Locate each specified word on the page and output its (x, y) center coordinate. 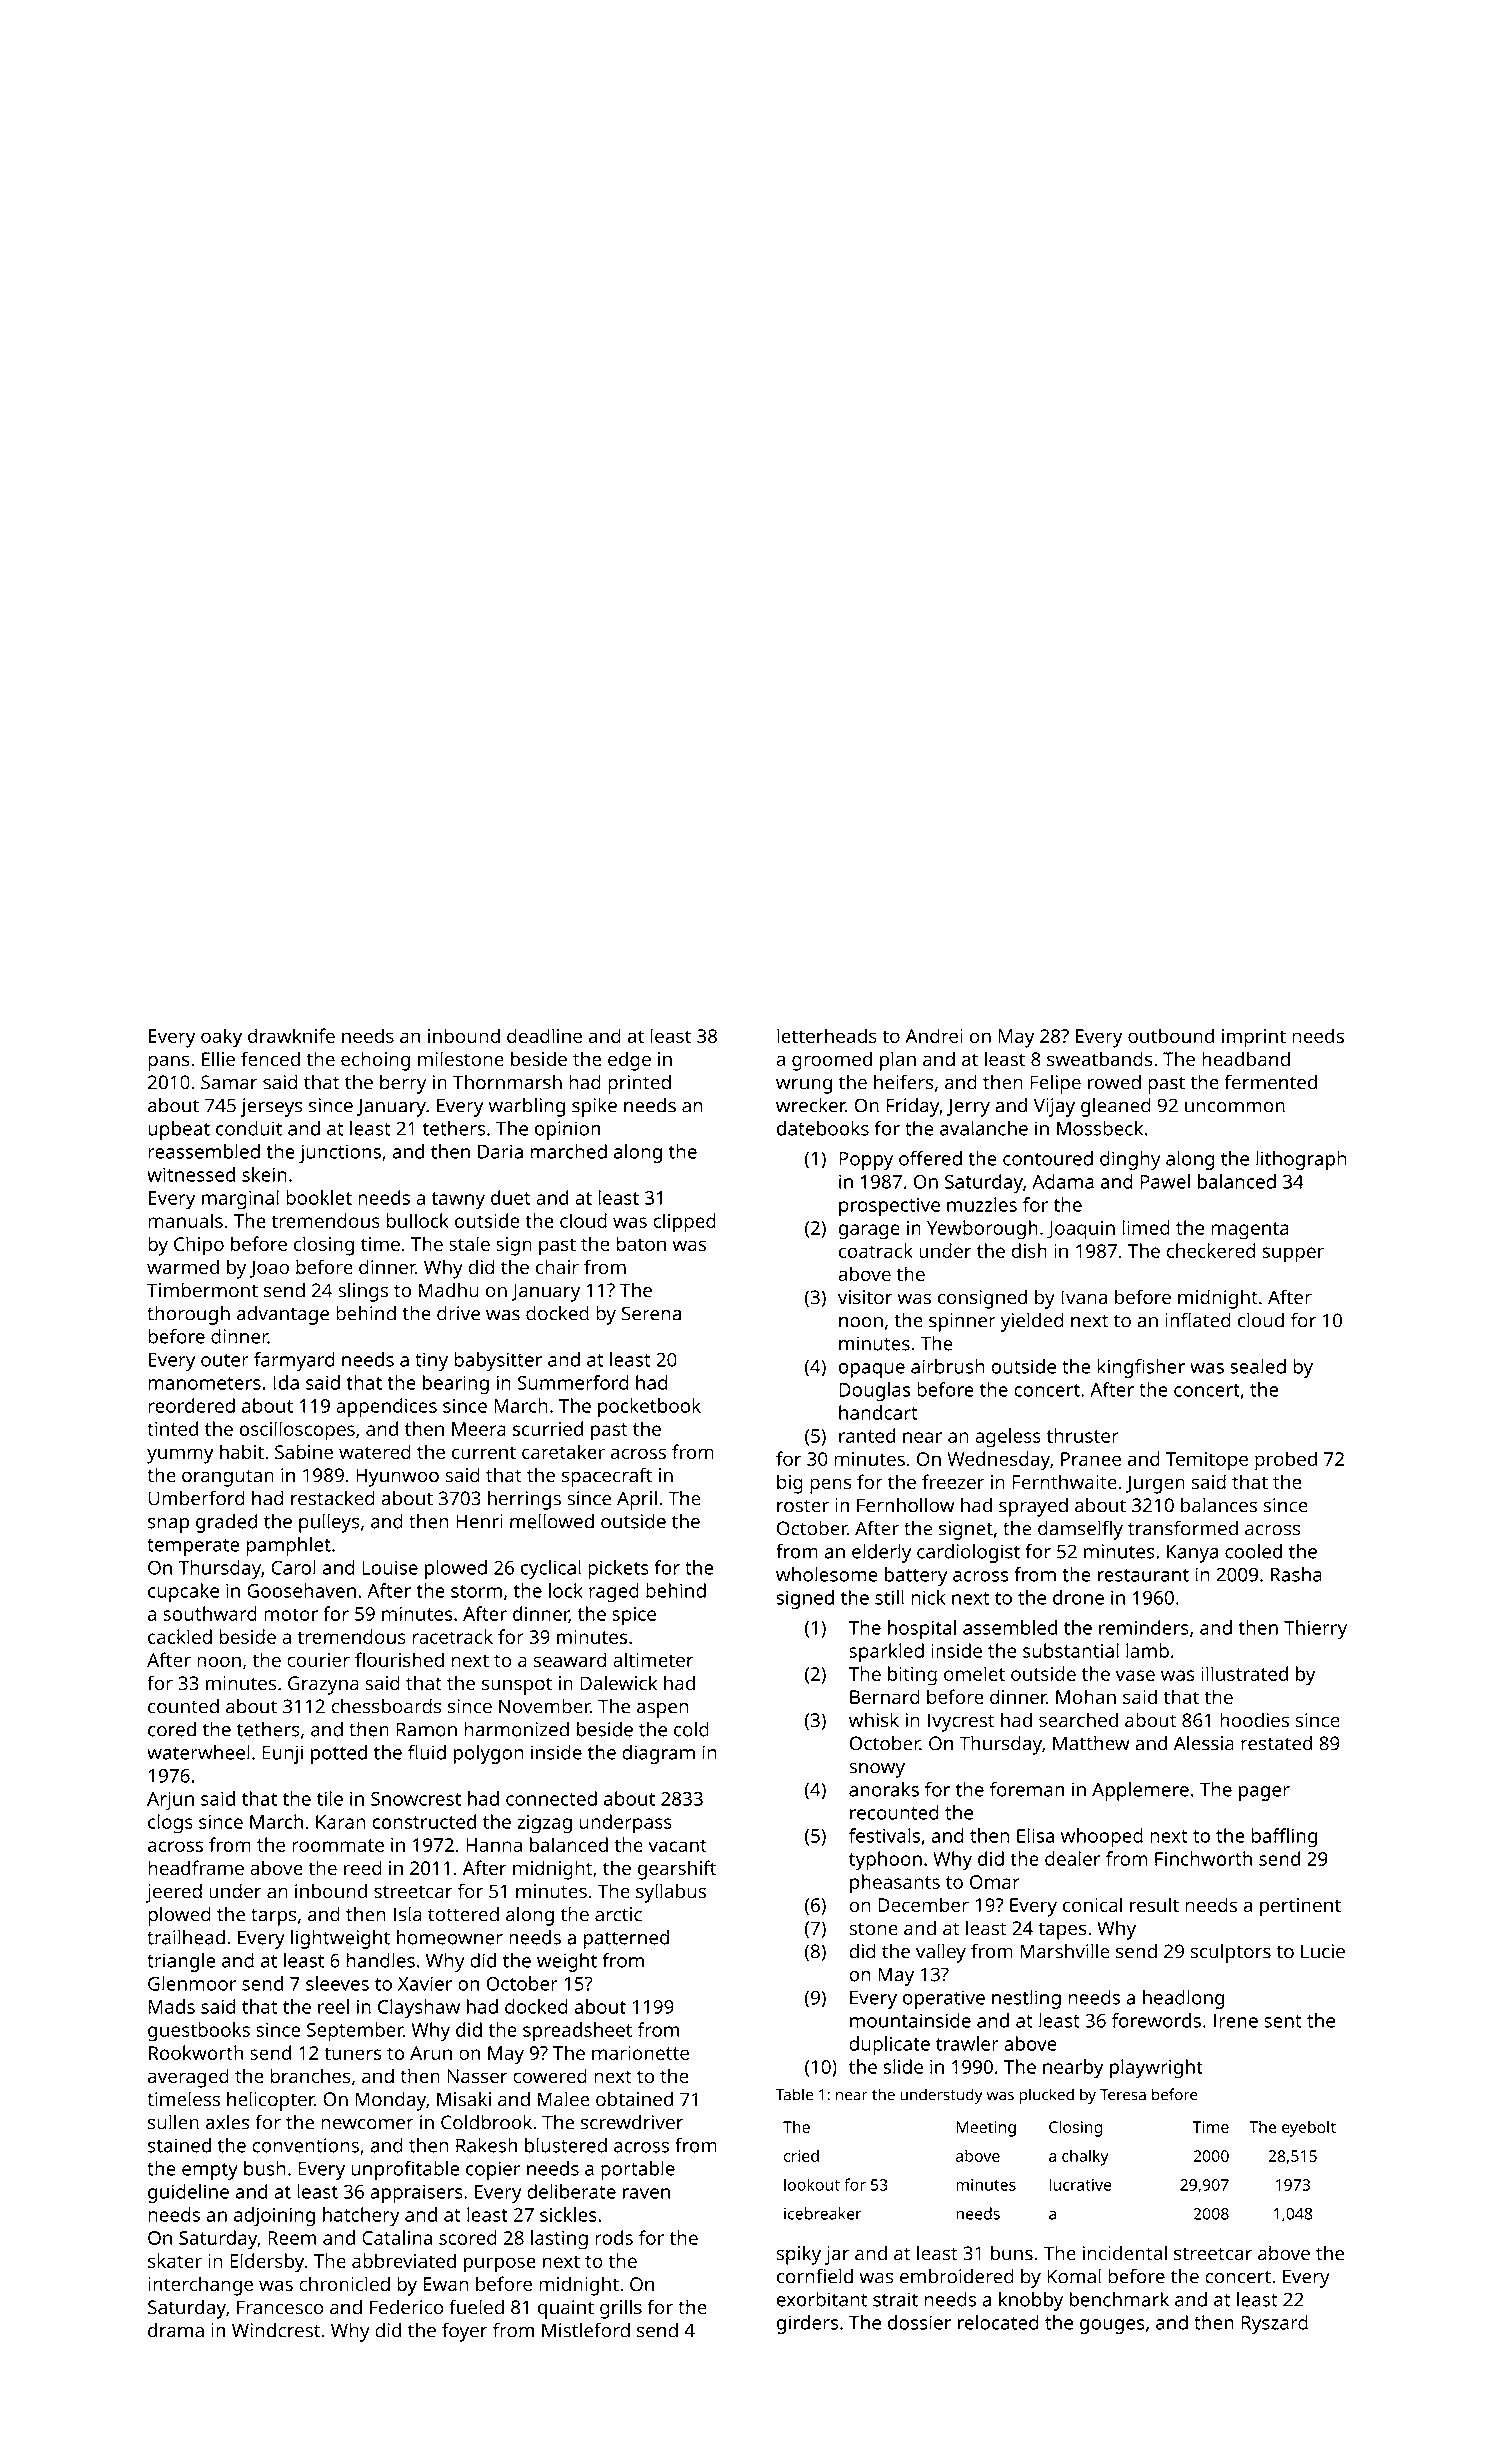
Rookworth (196, 2052)
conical (1092, 1904)
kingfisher (1141, 1368)
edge (629, 1061)
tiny (431, 1361)
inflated (1198, 1320)
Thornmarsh (507, 1082)
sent (1283, 2021)
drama (176, 2330)
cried (801, 2155)
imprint (1254, 1038)
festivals (884, 1835)
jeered (174, 1893)
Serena (651, 1313)
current (484, 1452)
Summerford (573, 1382)
